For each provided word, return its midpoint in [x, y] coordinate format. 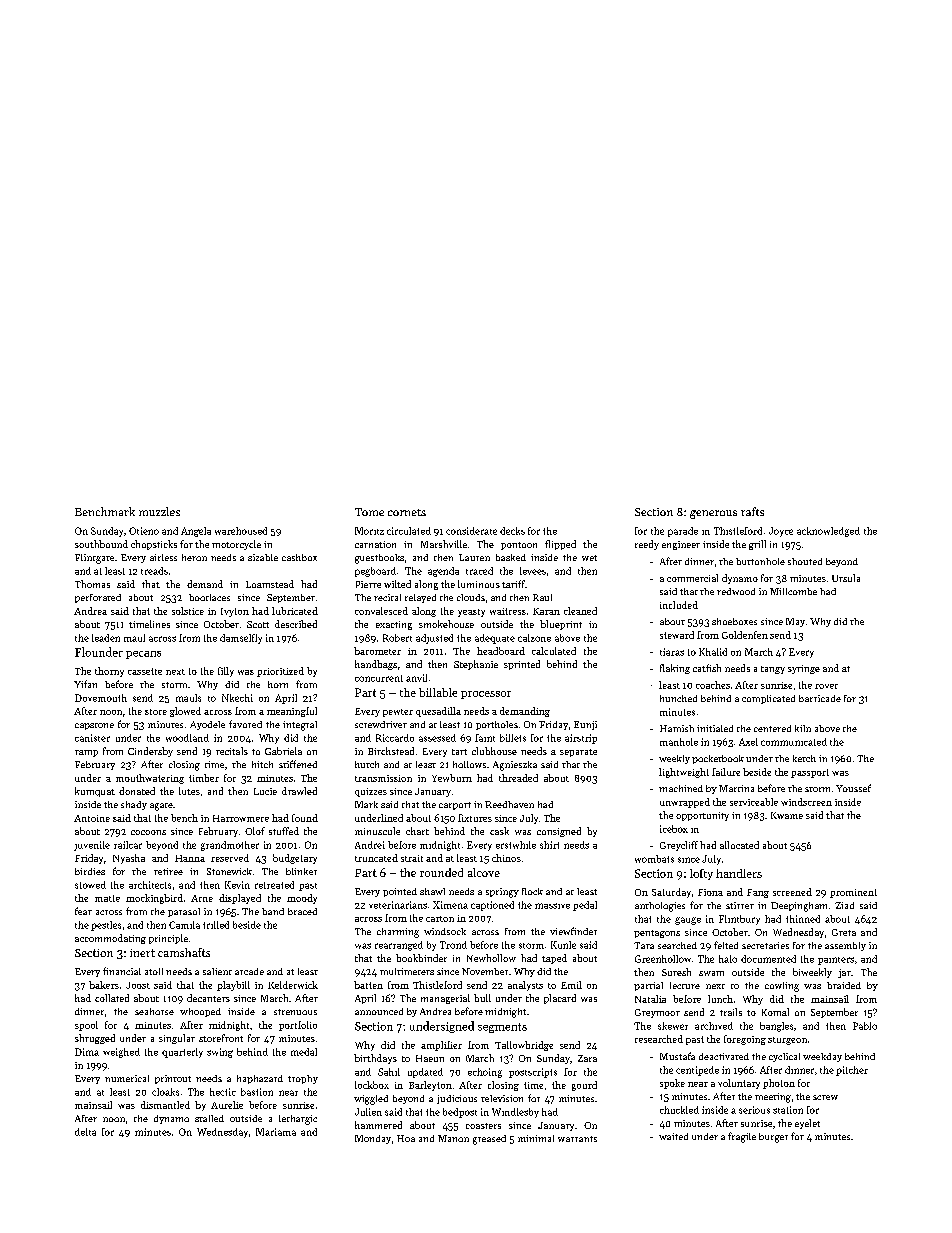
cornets [407, 512]
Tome [369, 512]
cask [499, 831]
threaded [518, 778]
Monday [373, 1139]
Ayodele [207, 725]
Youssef [853, 788]
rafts [752, 511]
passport [810, 773]
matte [107, 898]
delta [85, 1132]
